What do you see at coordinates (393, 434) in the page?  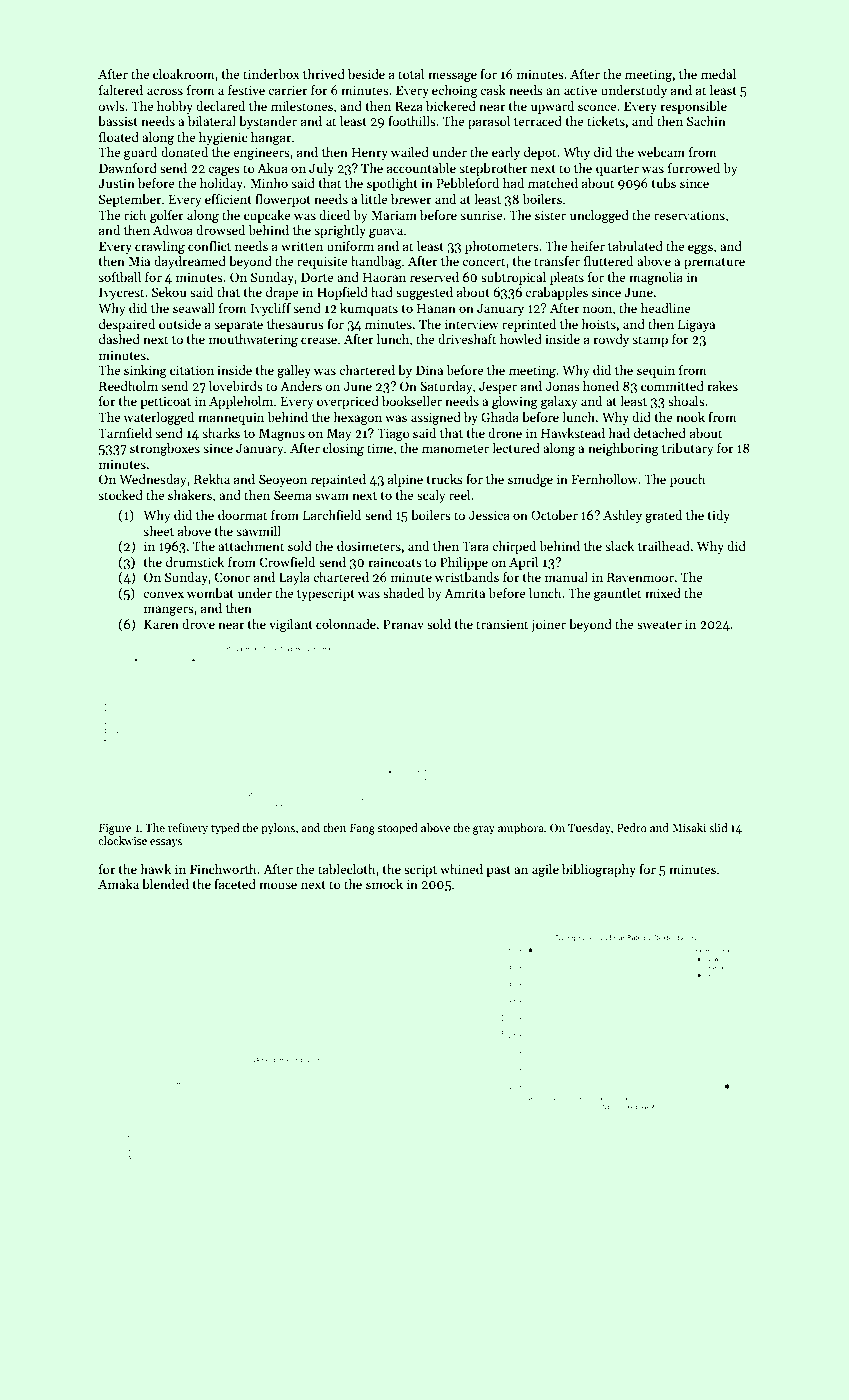 I see `Tiago` at bounding box center [393, 434].
